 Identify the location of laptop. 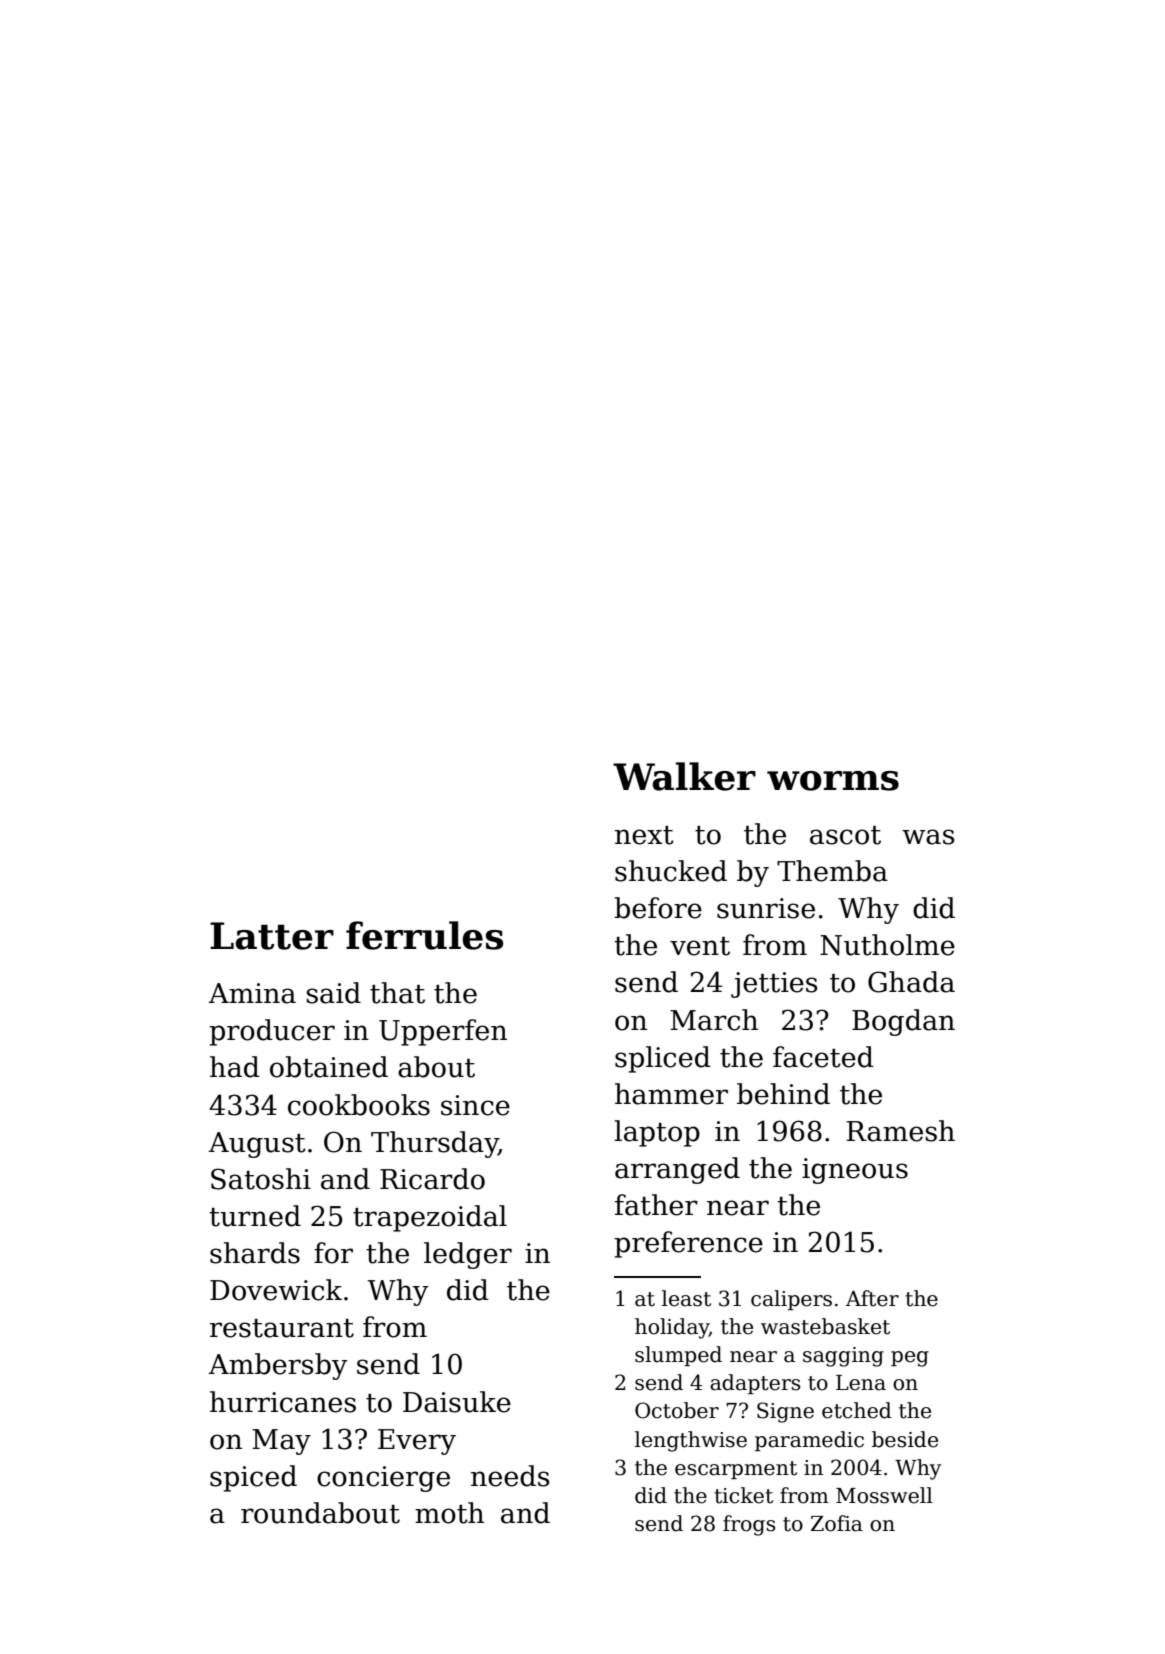
(657, 1133).
